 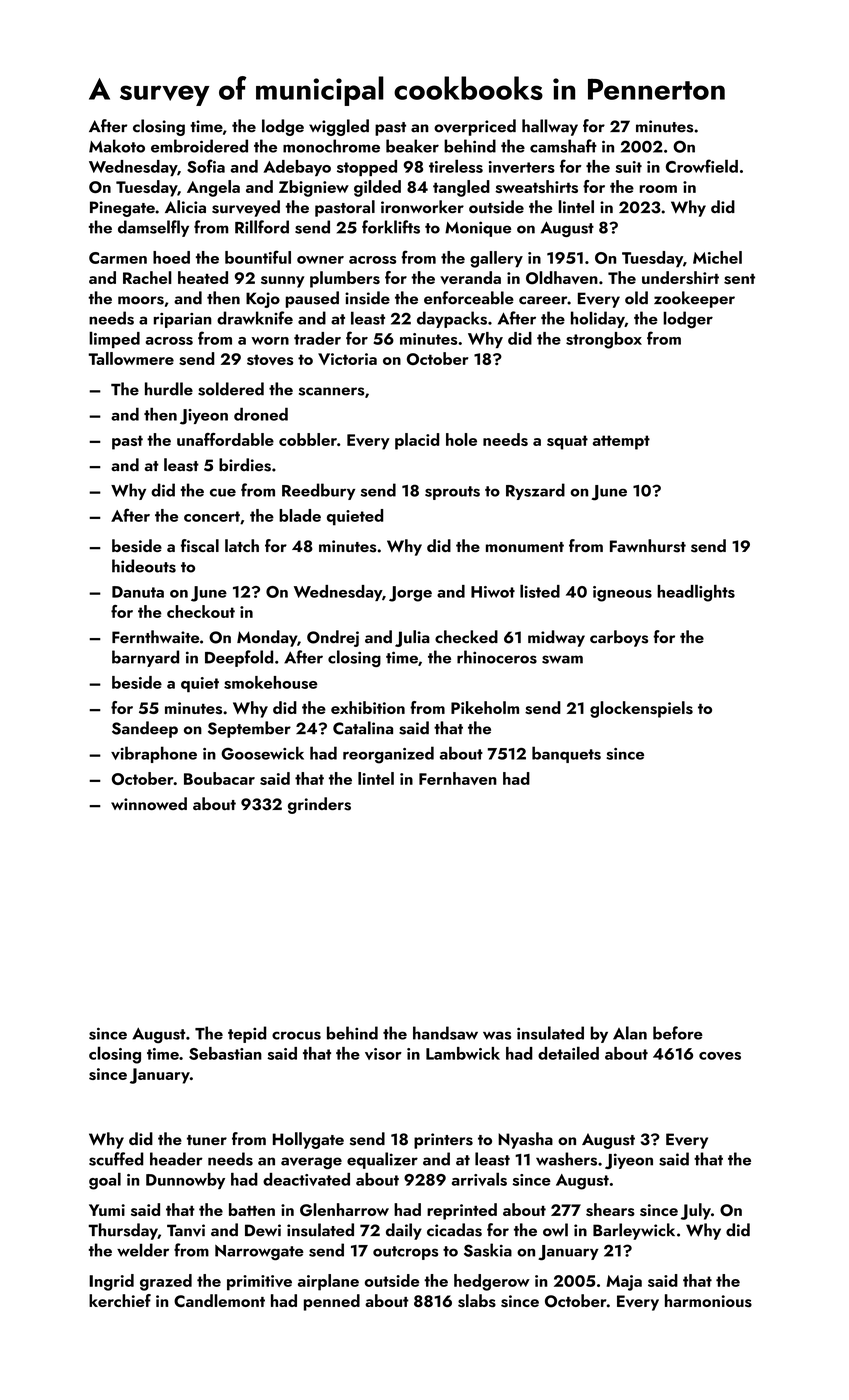 I want to click on grinders, so click(x=319, y=805).
